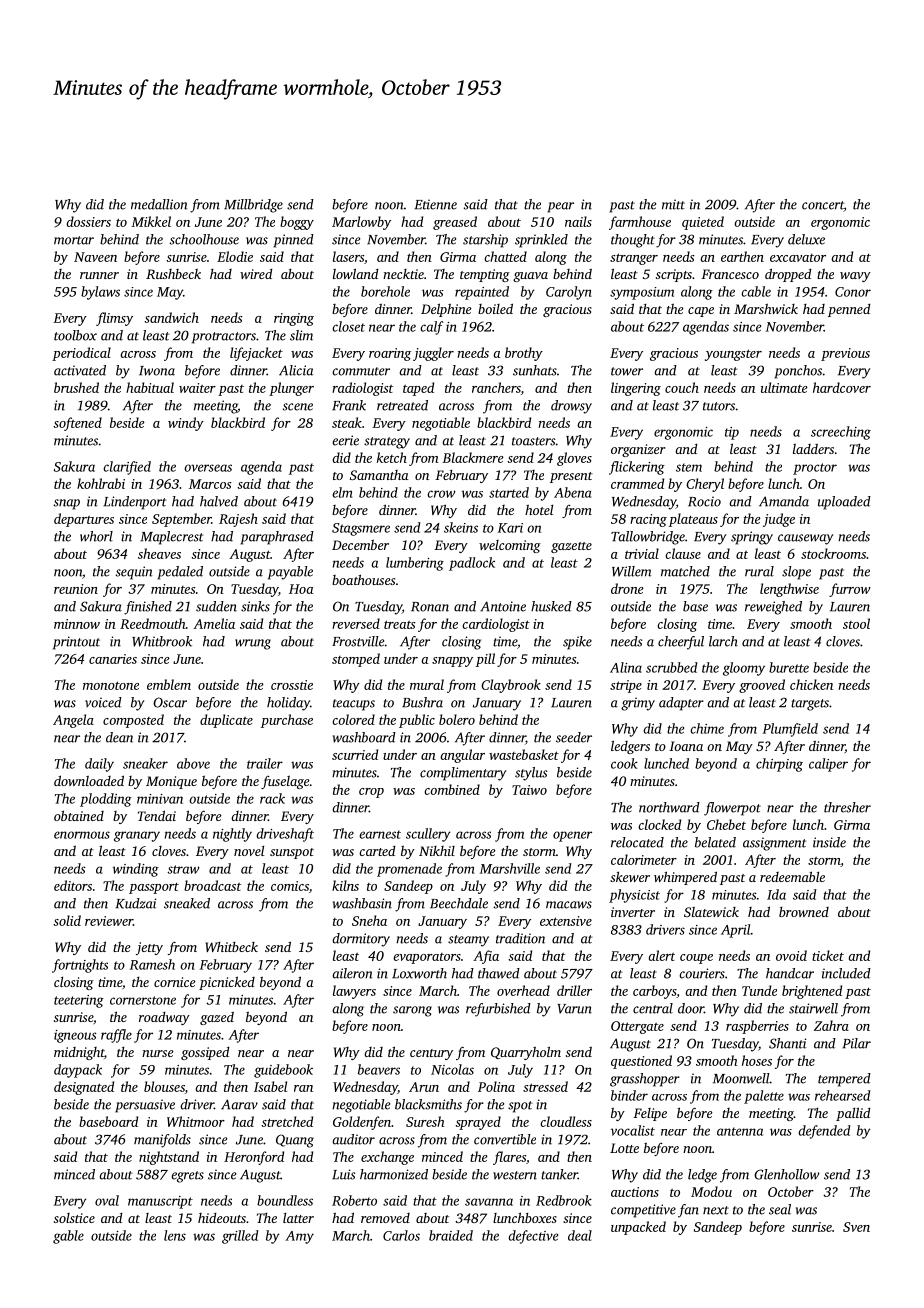  What do you see at coordinates (401, 1235) in the screenshot?
I see `Carlos` at bounding box center [401, 1235].
